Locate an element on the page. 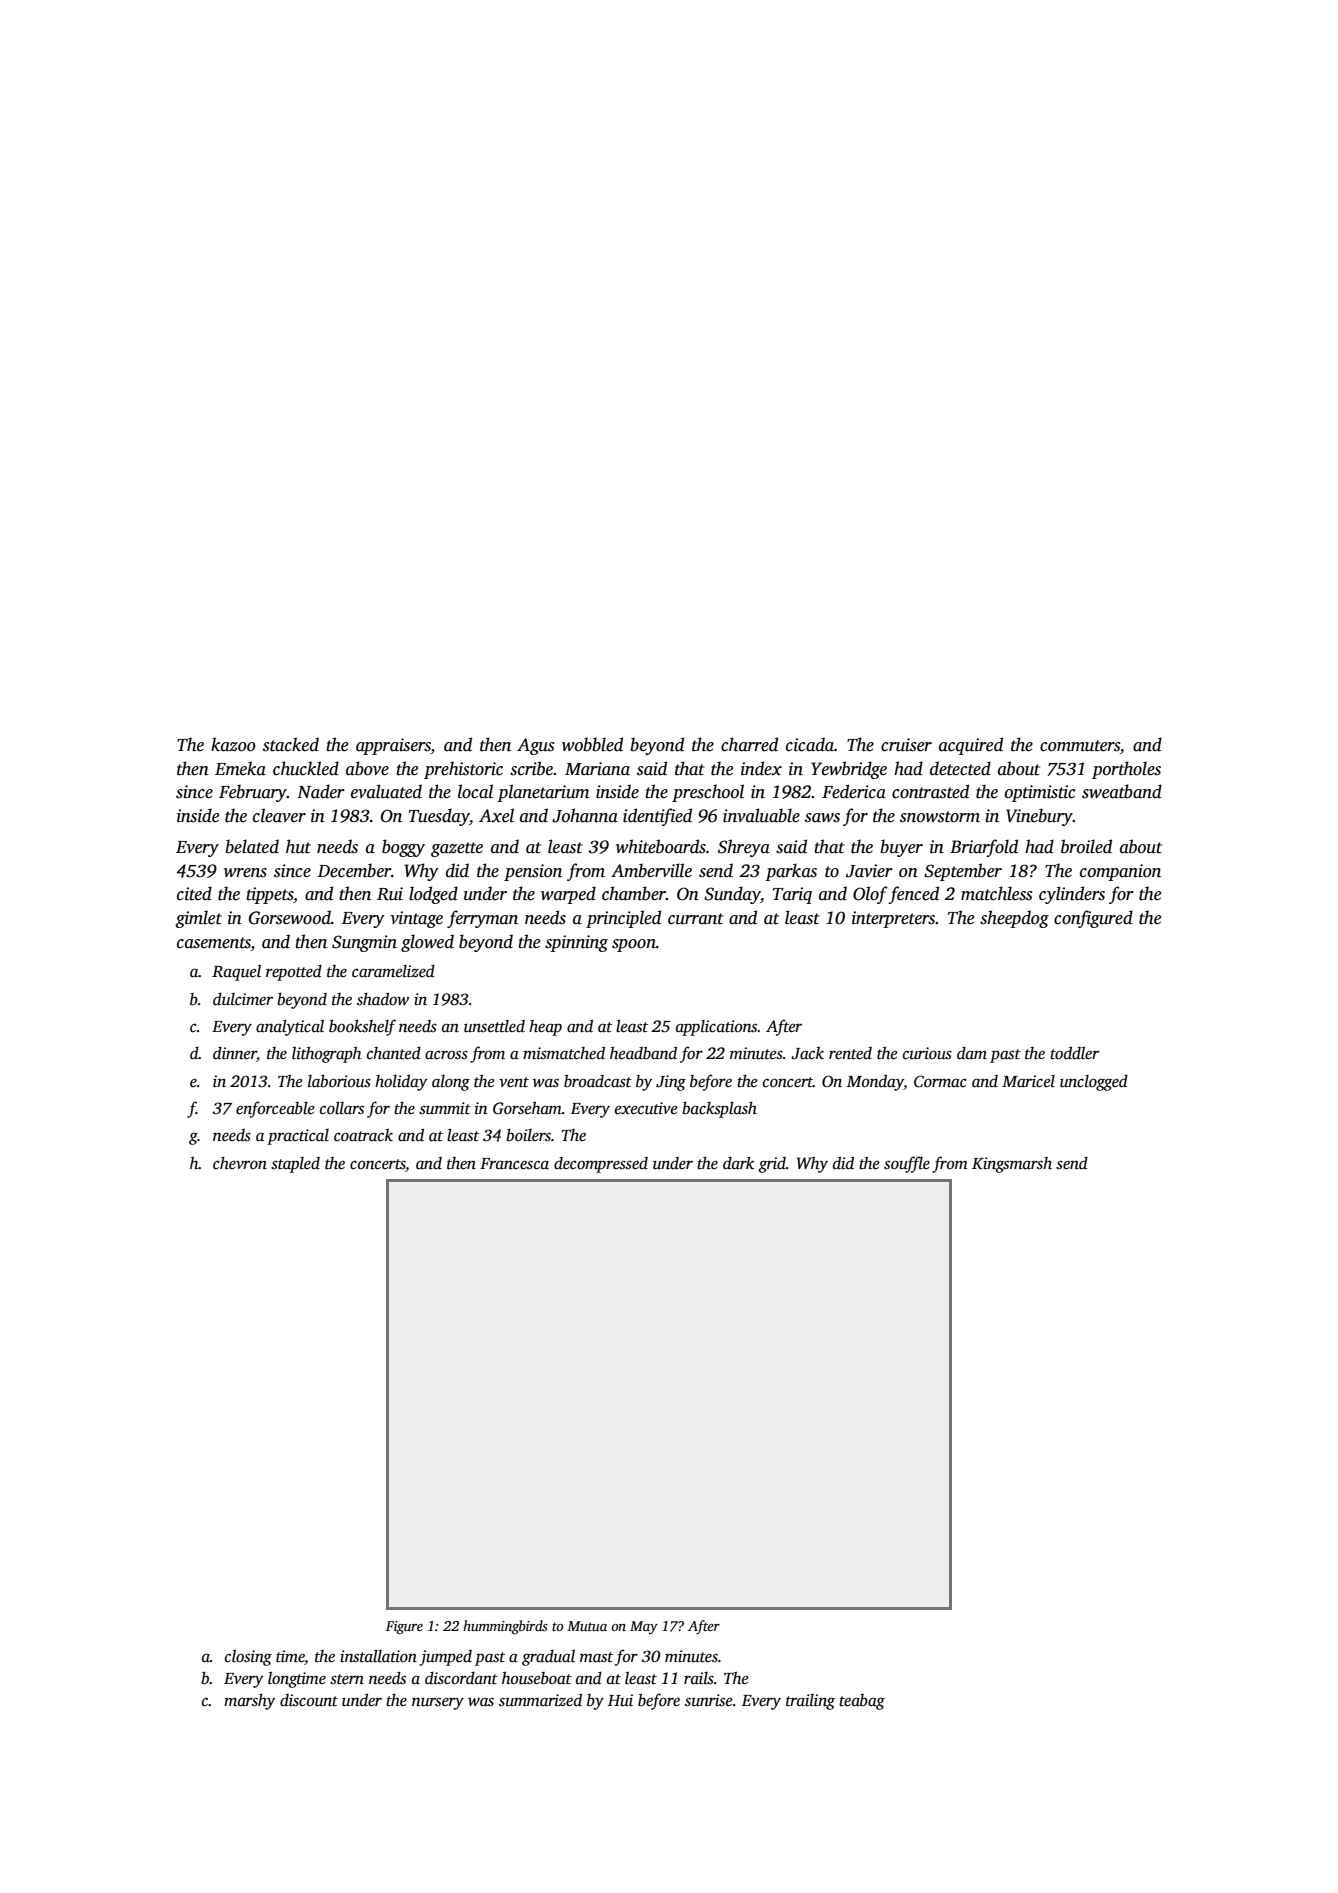 Image resolution: width=1338 pixels, height=1893 pixels. Amberville is located at coordinates (651, 870).
